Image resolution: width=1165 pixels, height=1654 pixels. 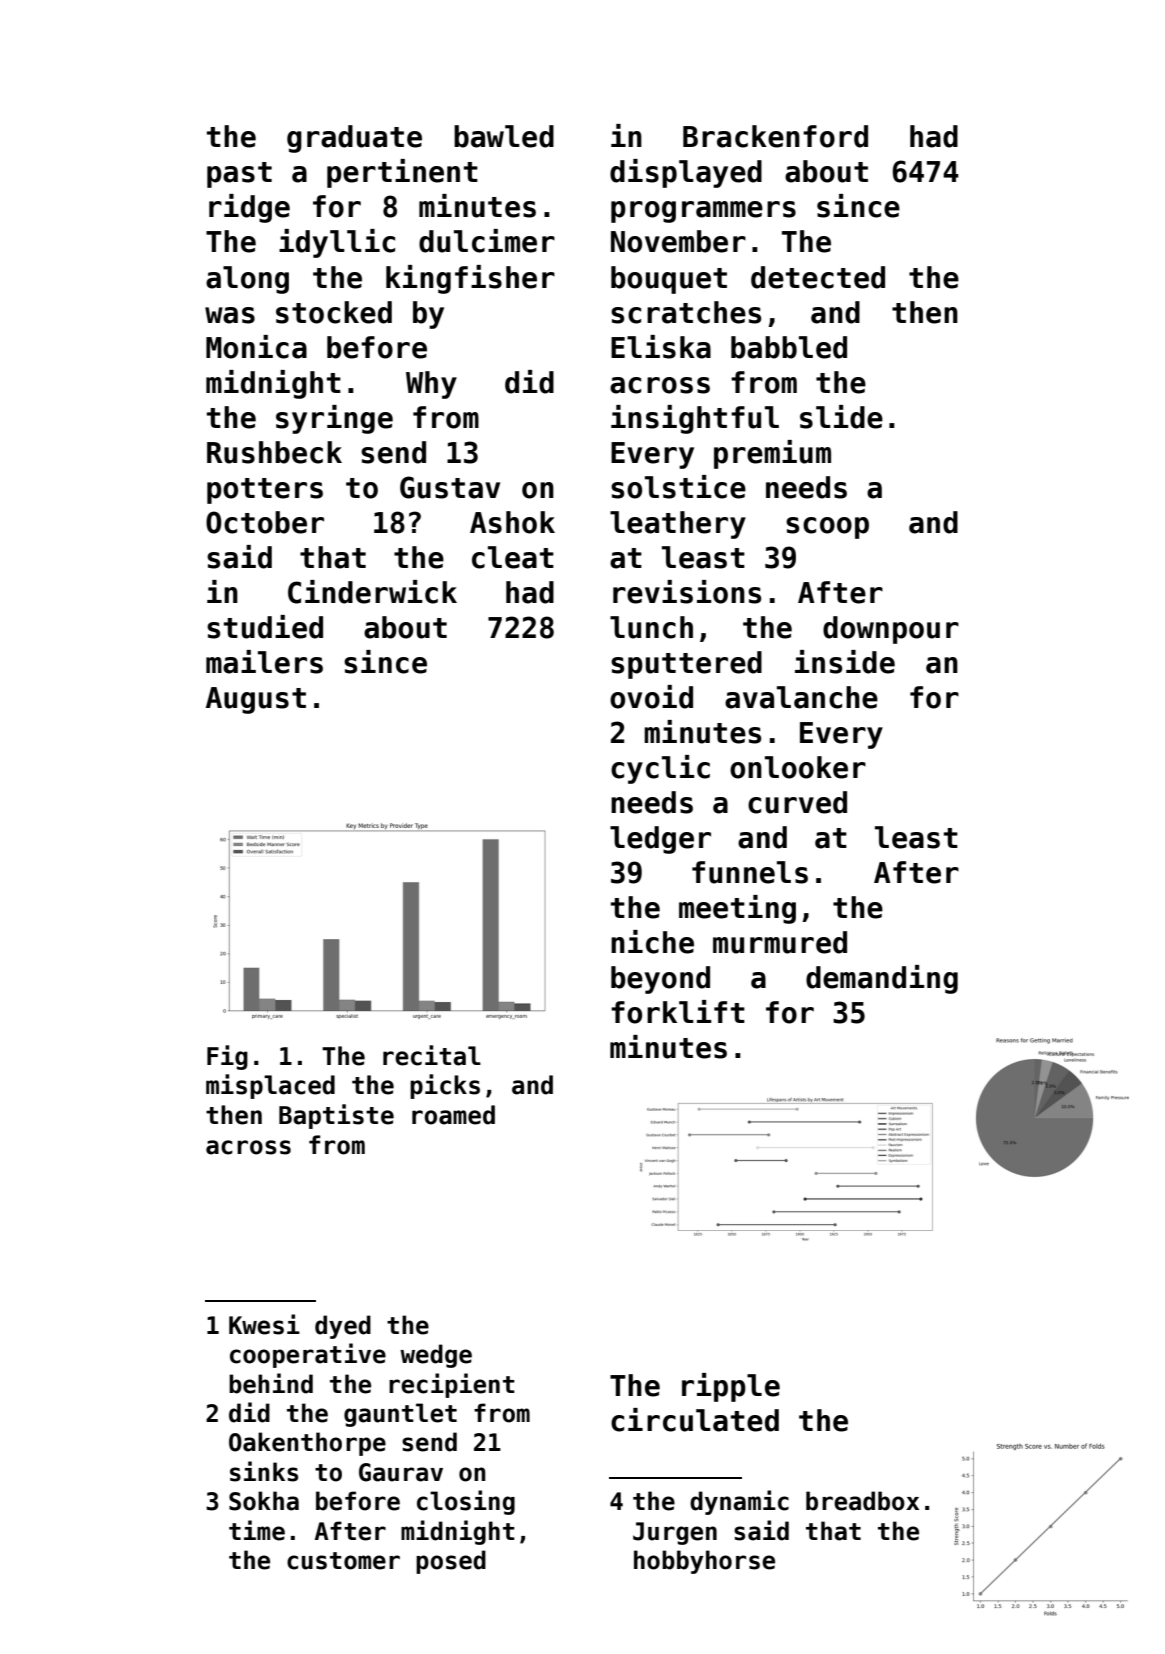 What do you see at coordinates (678, 525) in the screenshot?
I see `leathery` at bounding box center [678, 525].
